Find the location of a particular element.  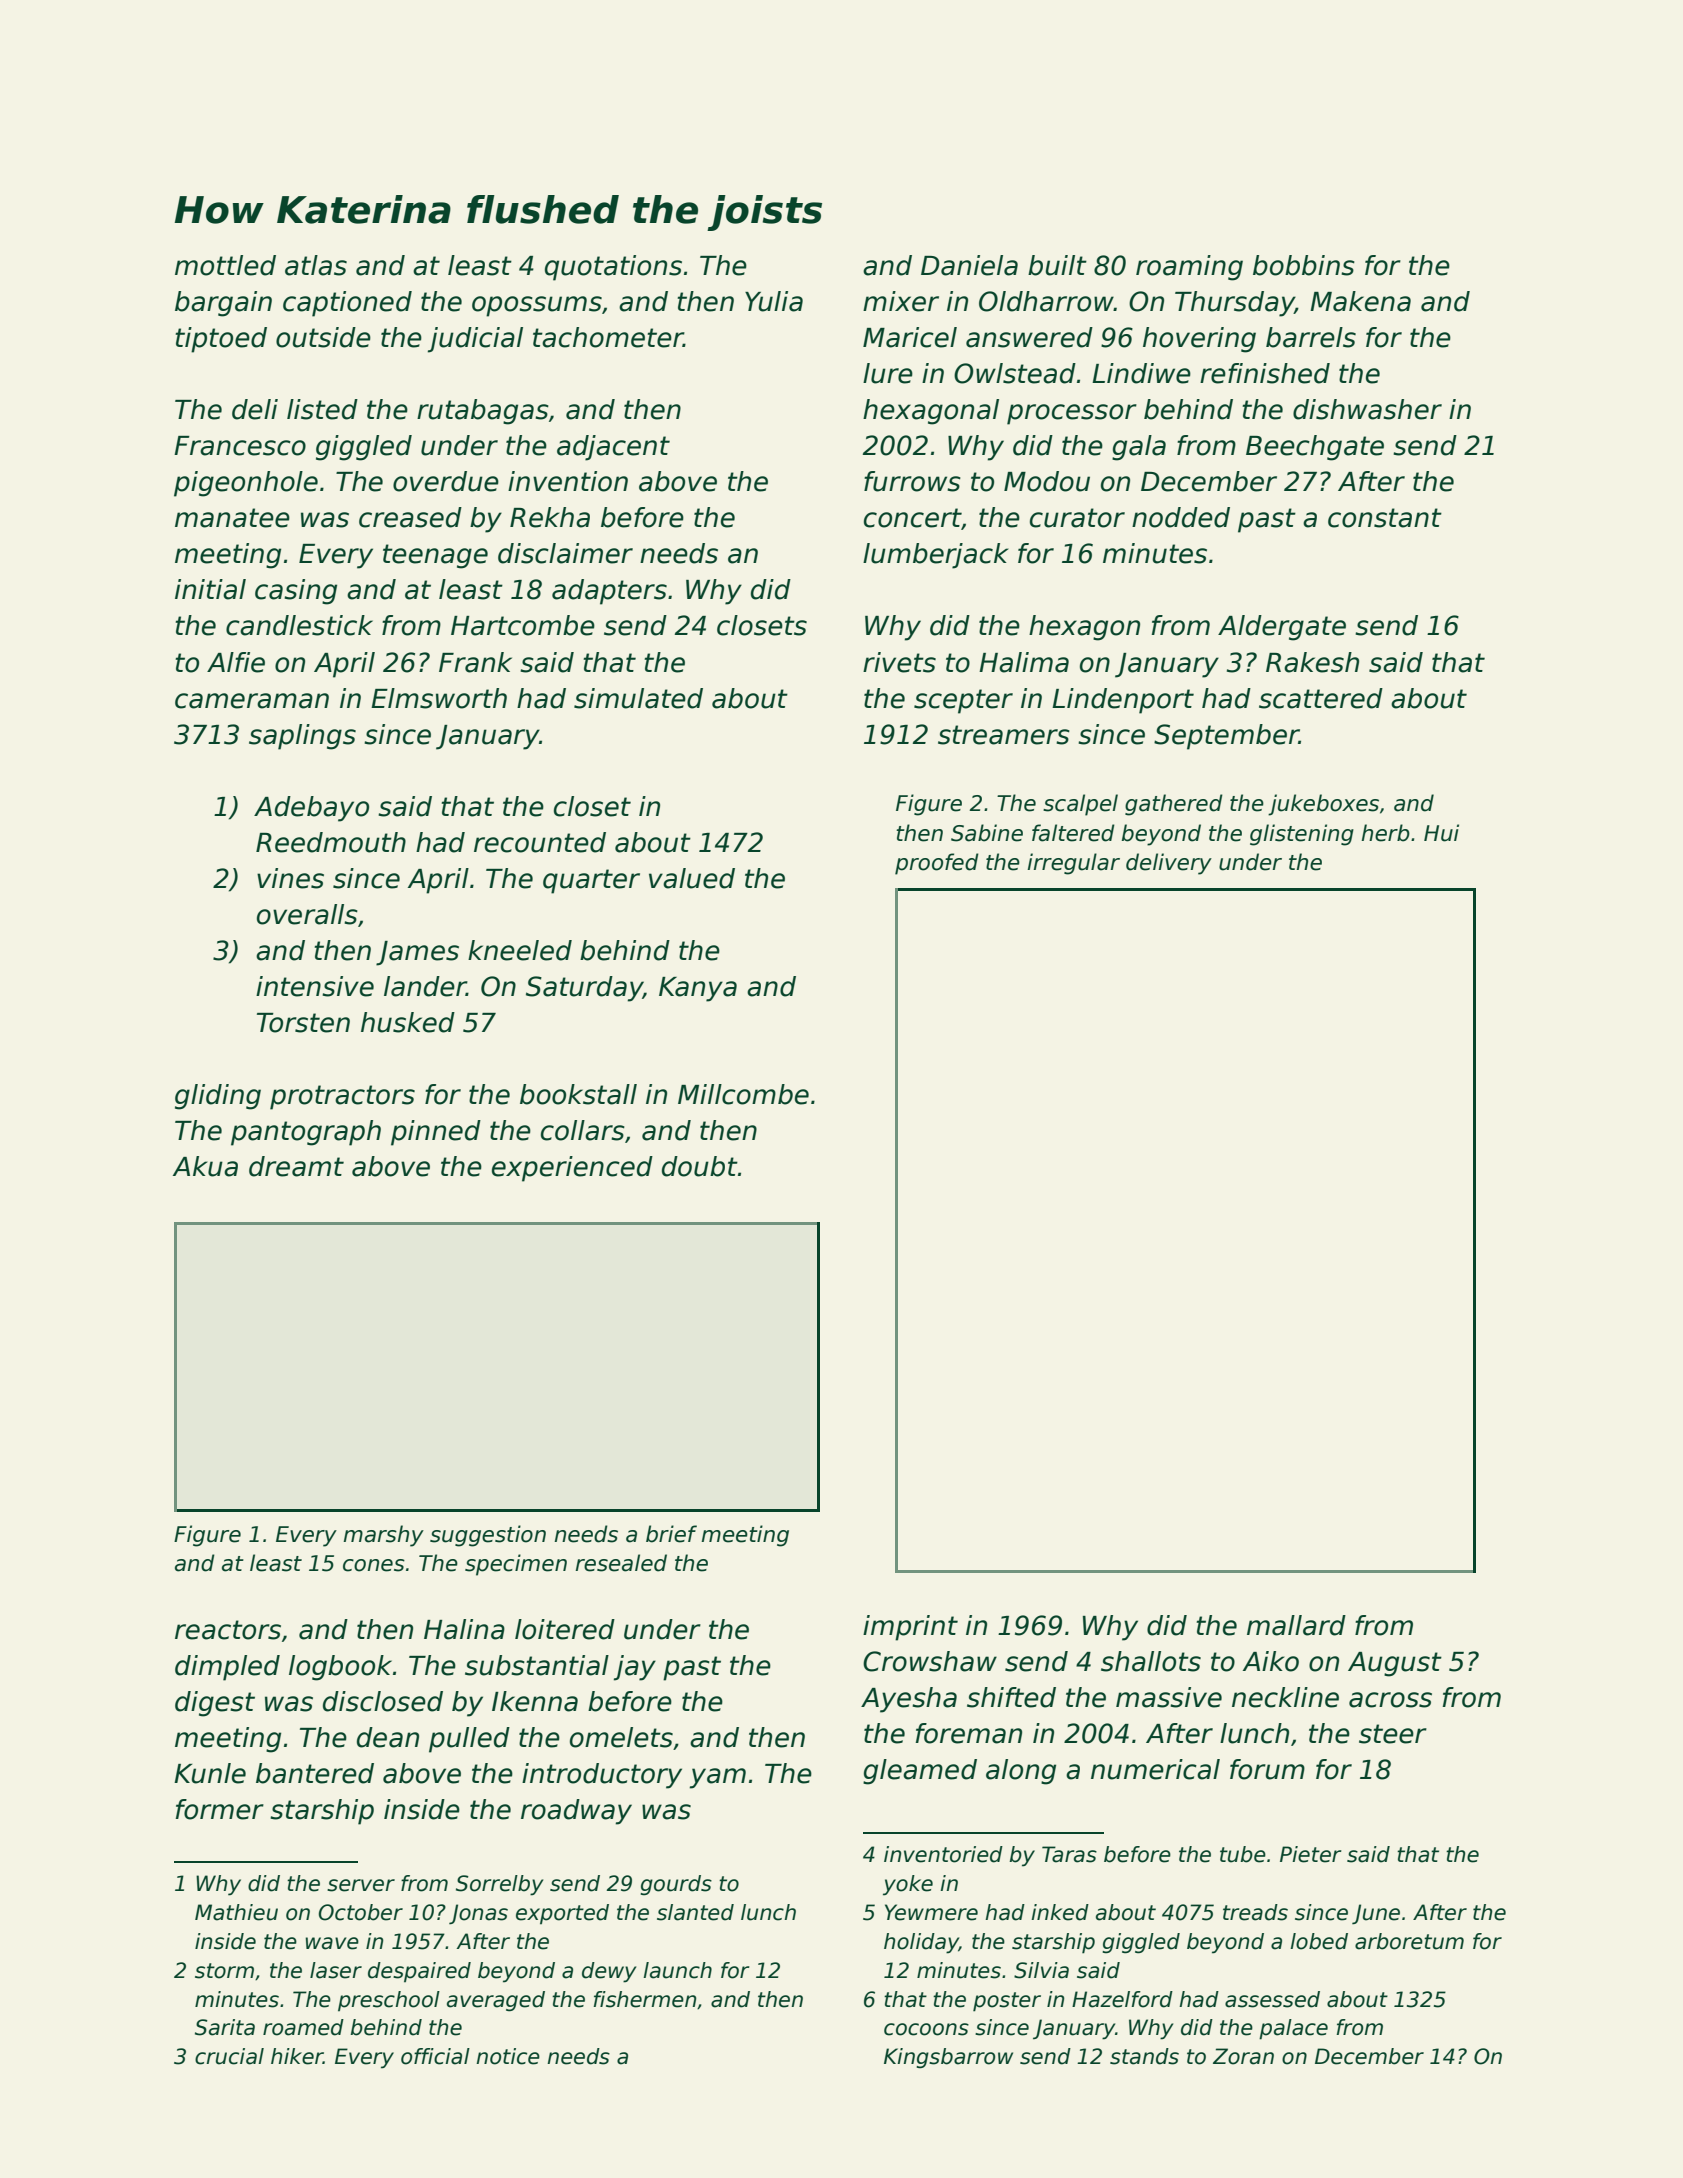

Sarita is located at coordinates (225, 2027).
